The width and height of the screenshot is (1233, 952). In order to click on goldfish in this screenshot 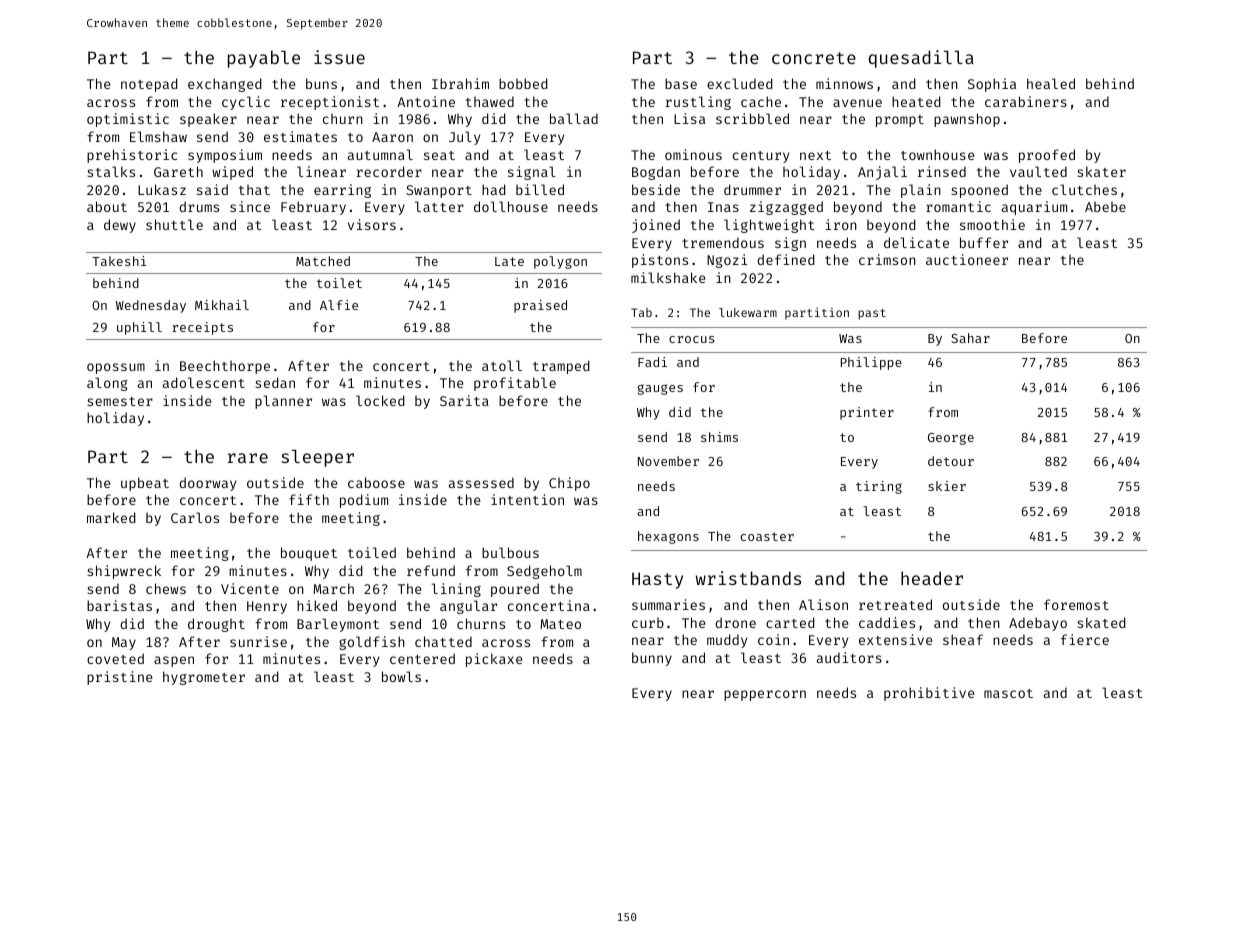, I will do `click(372, 643)`.
